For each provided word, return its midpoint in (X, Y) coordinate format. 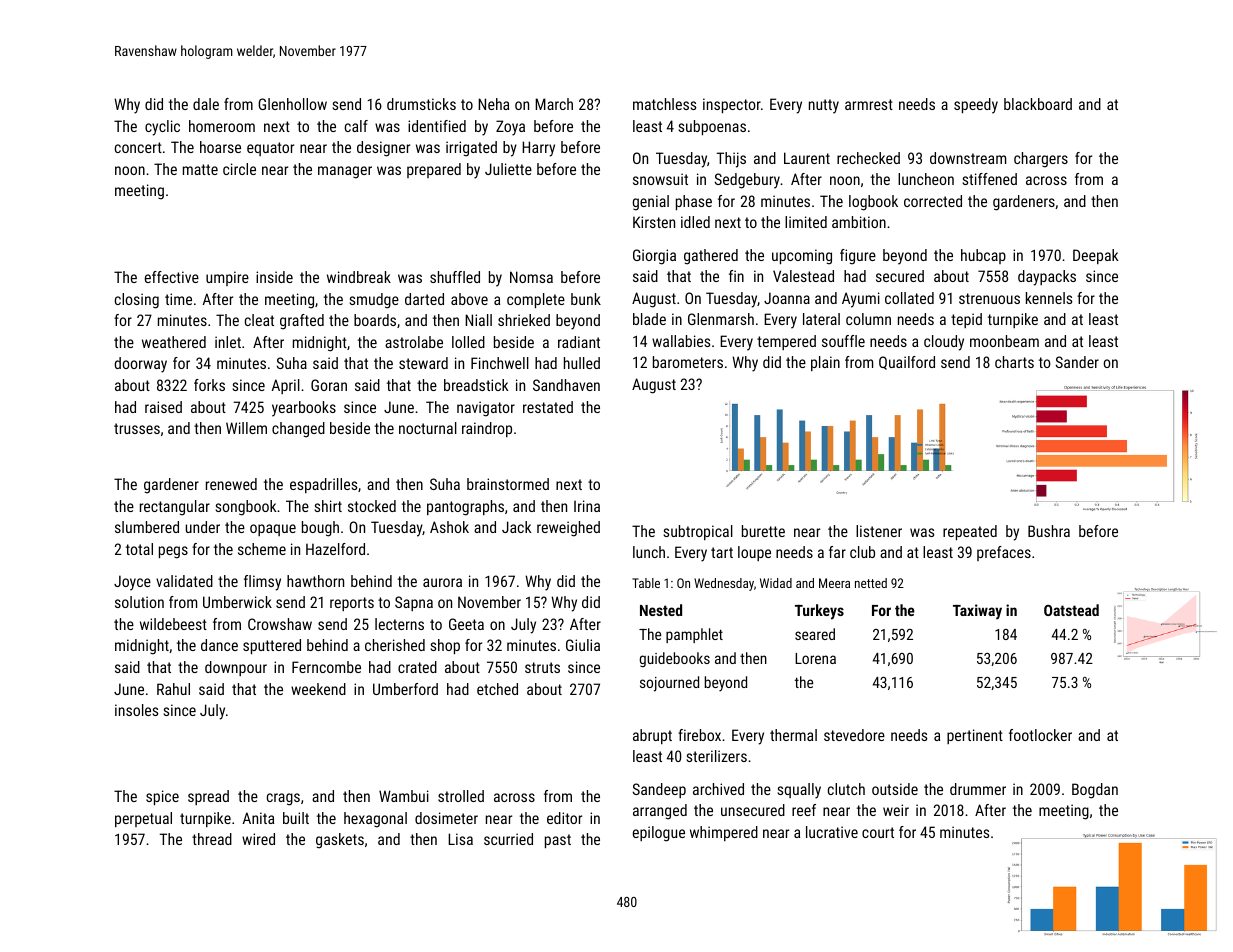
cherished (395, 645)
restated (548, 407)
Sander (1077, 362)
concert (138, 147)
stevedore (854, 735)
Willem (246, 428)
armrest (869, 104)
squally (799, 791)
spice (162, 797)
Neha (493, 104)
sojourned (669, 684)
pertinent (975, 736)
